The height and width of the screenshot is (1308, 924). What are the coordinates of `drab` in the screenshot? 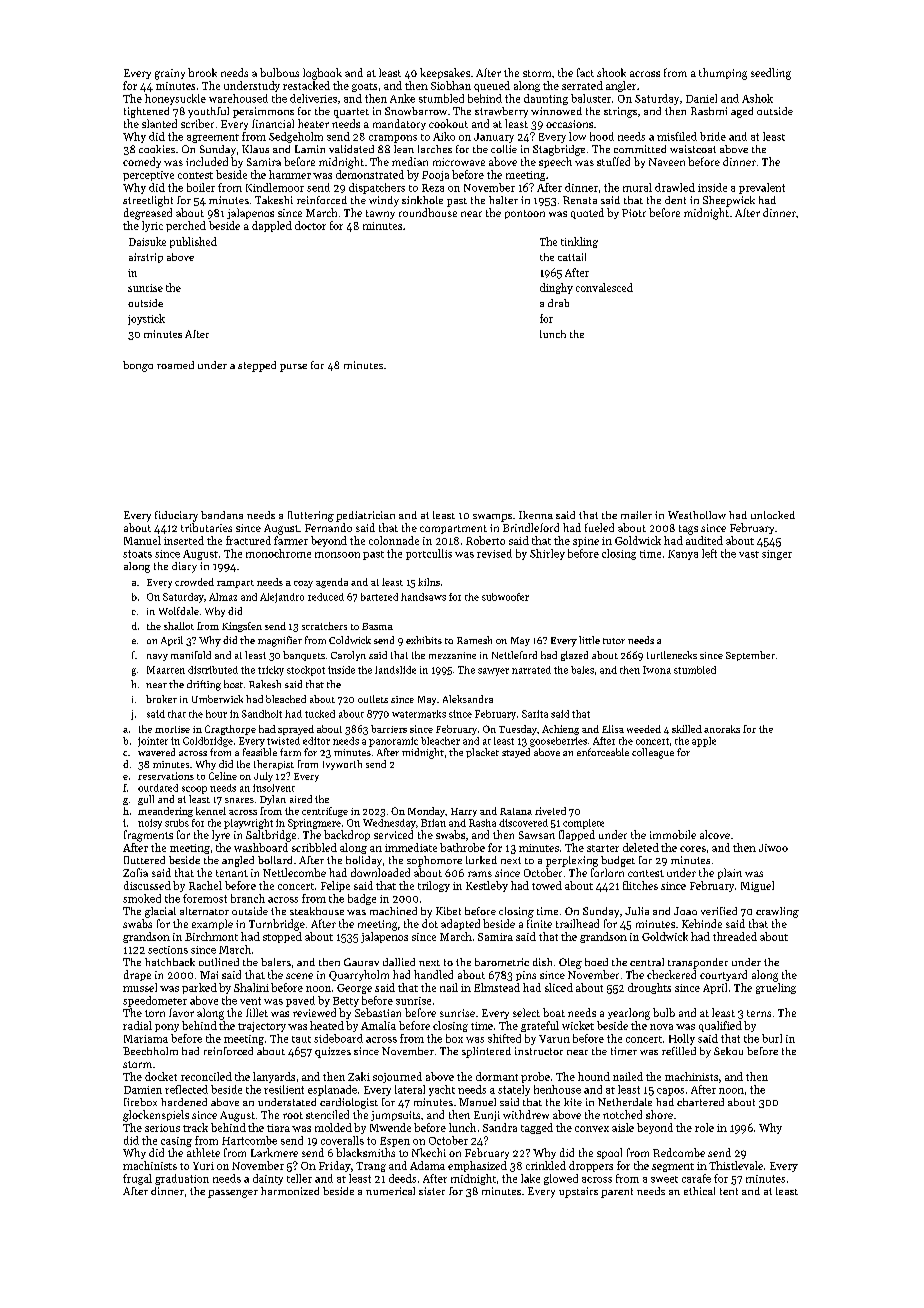 It's located at (558, 303).
